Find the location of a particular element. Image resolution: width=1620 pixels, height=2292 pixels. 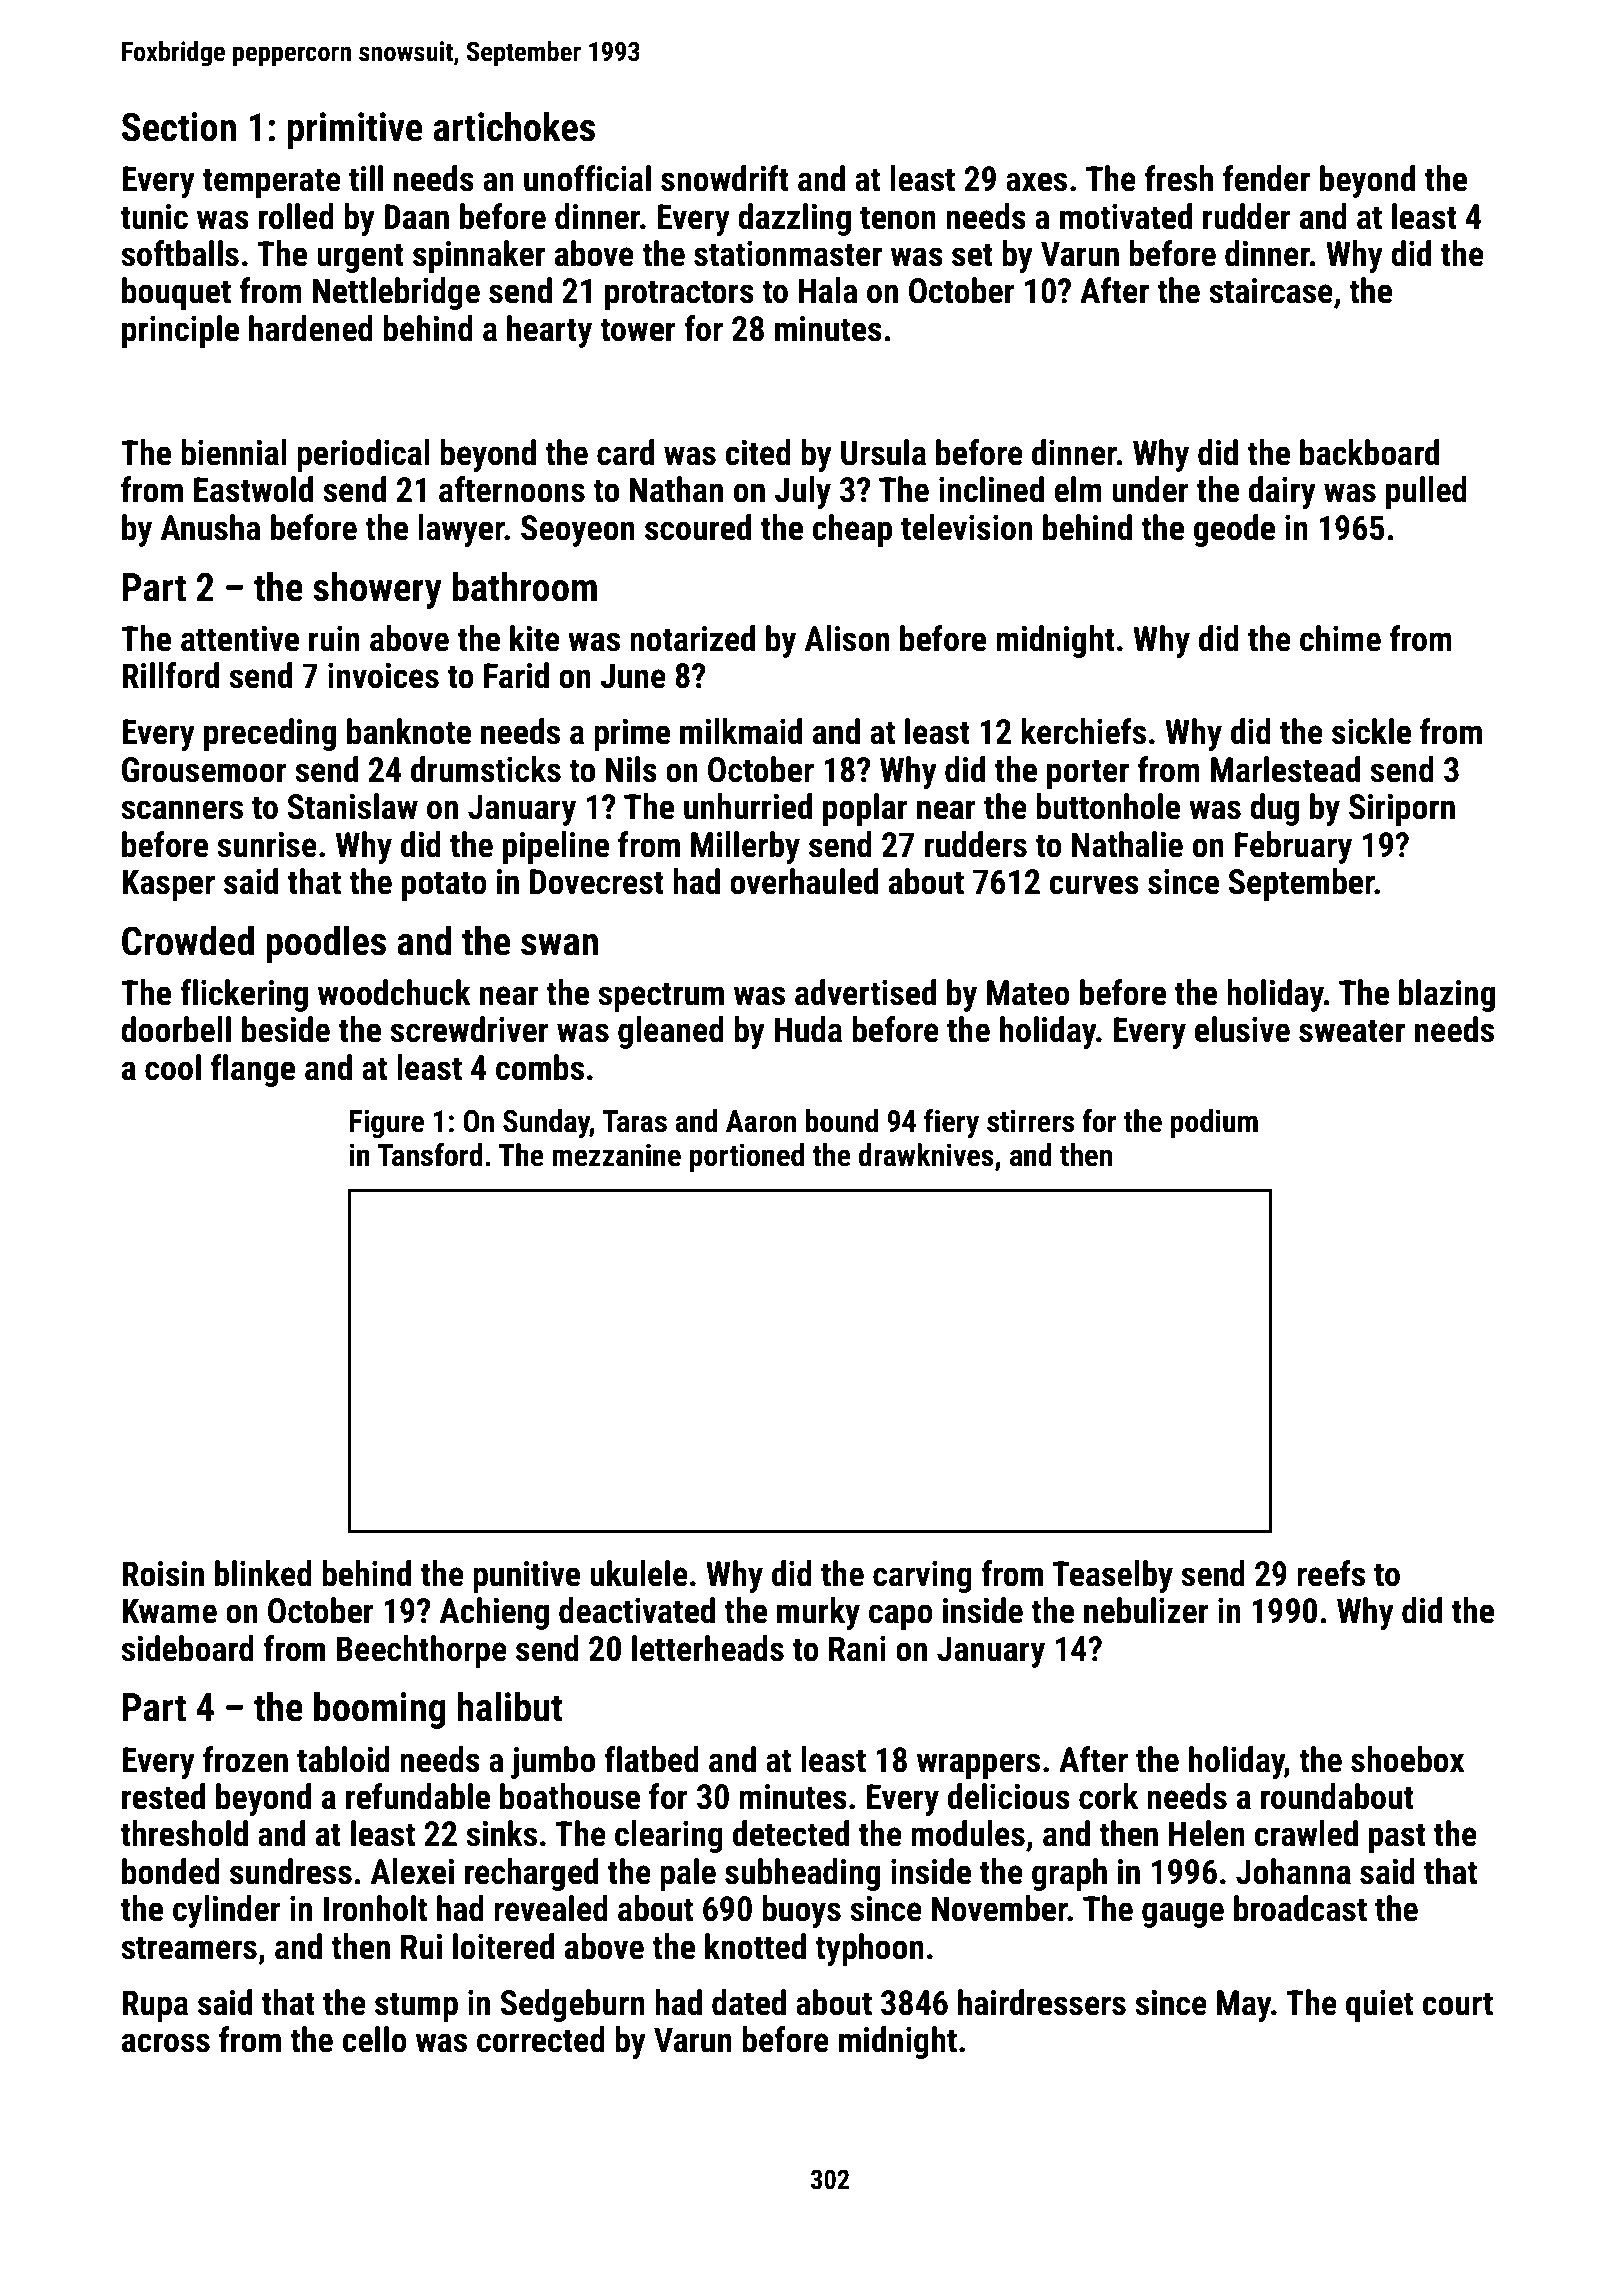

spectrum is located at coordinates (661, 997).
